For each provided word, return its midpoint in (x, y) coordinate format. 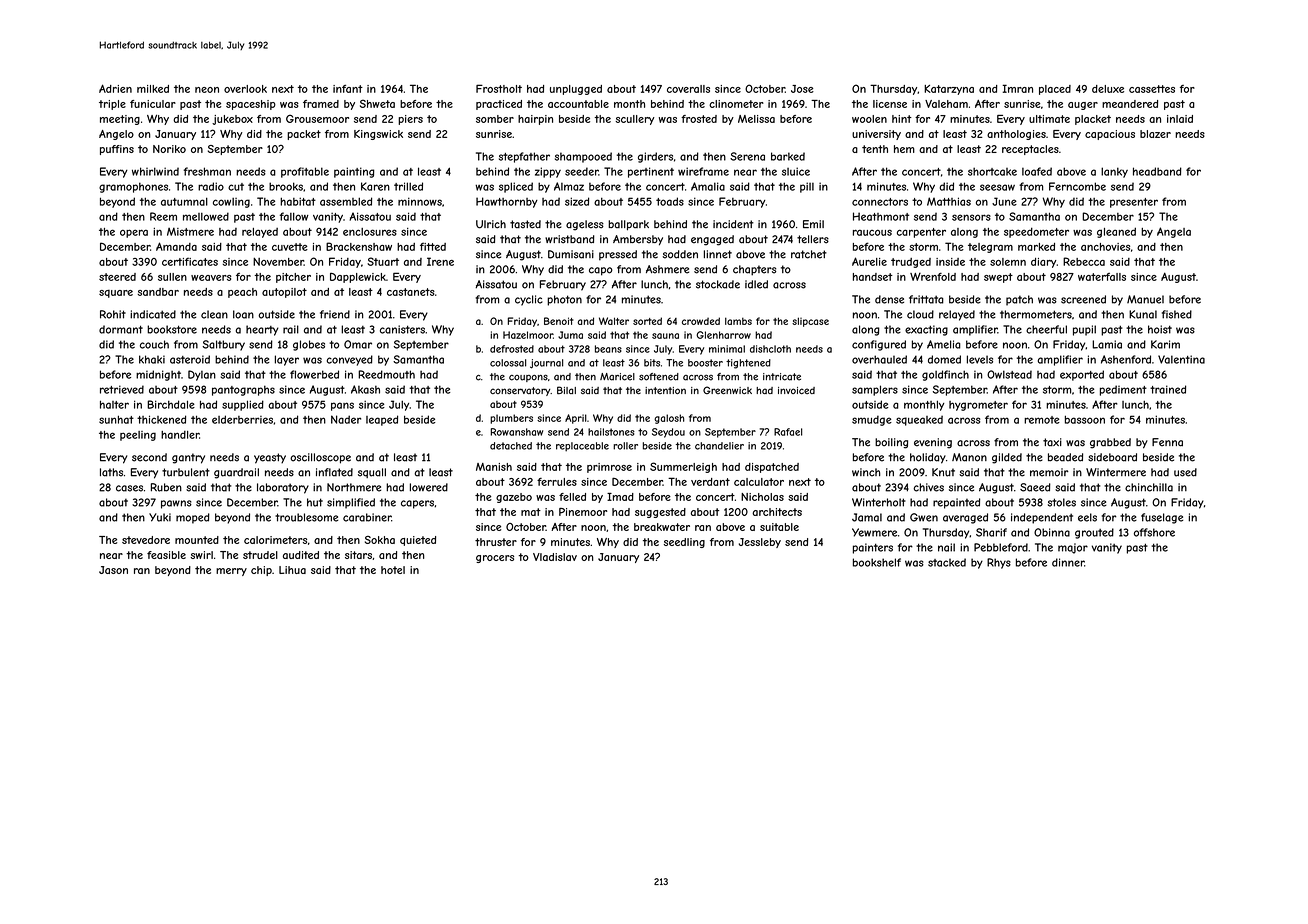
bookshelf (877, 562)
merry (231, 572)
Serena (747, 156)
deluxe (1108, 89)
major (1073, 548)
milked (153, 89)
